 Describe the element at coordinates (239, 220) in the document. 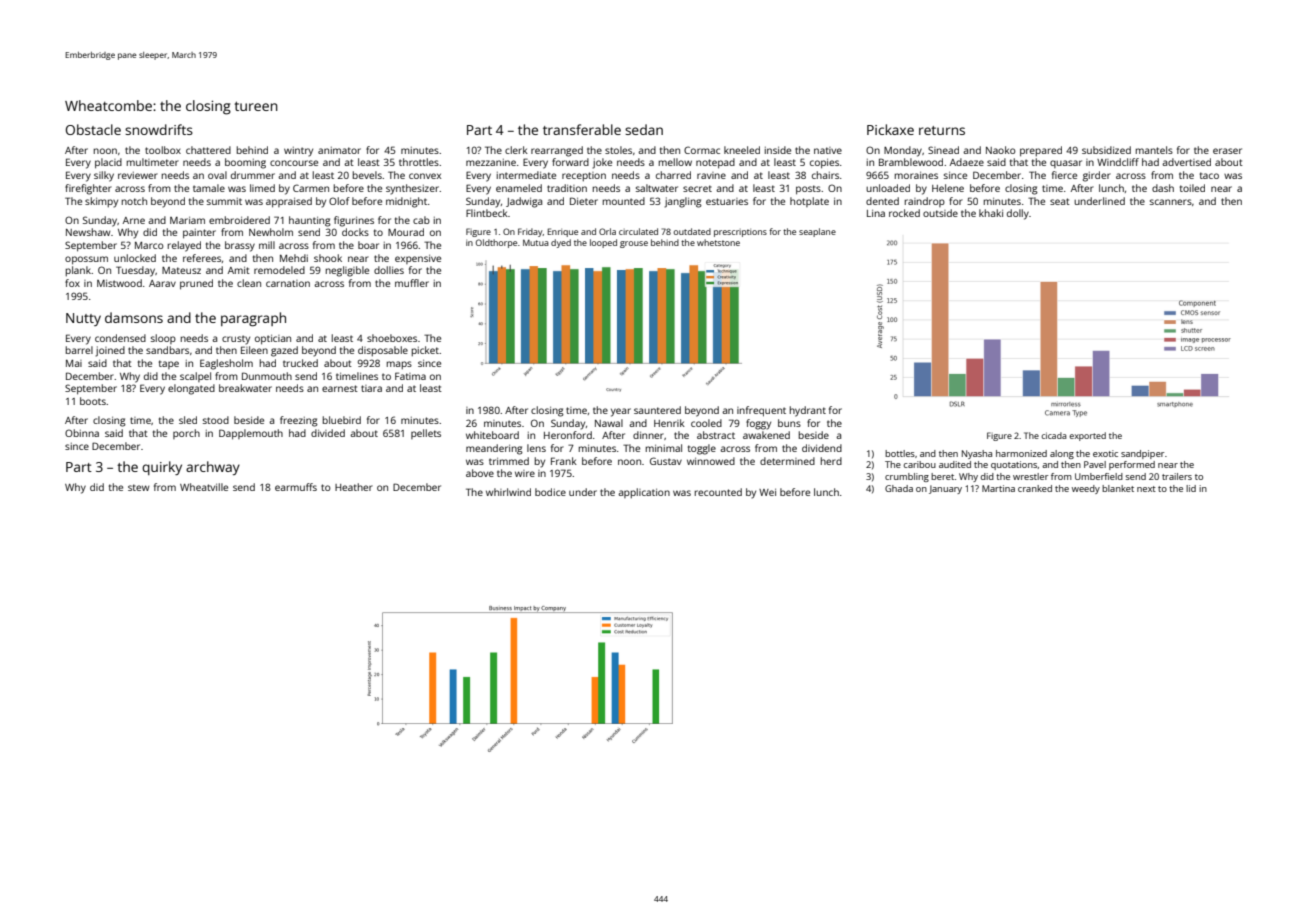

I see `embroidered` at that location.
